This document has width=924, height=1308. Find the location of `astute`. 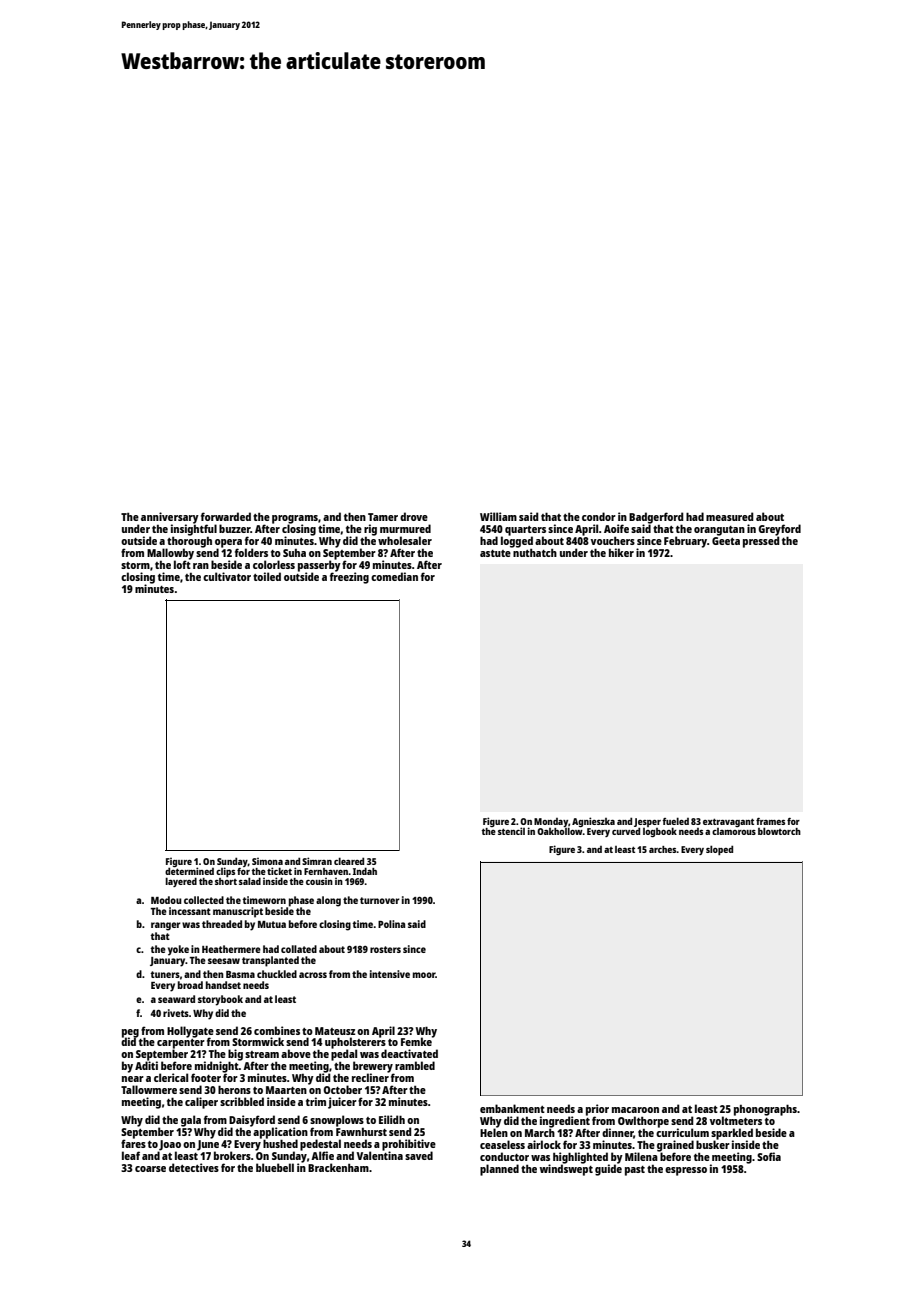

astute is located at coordinates (495, 553).
